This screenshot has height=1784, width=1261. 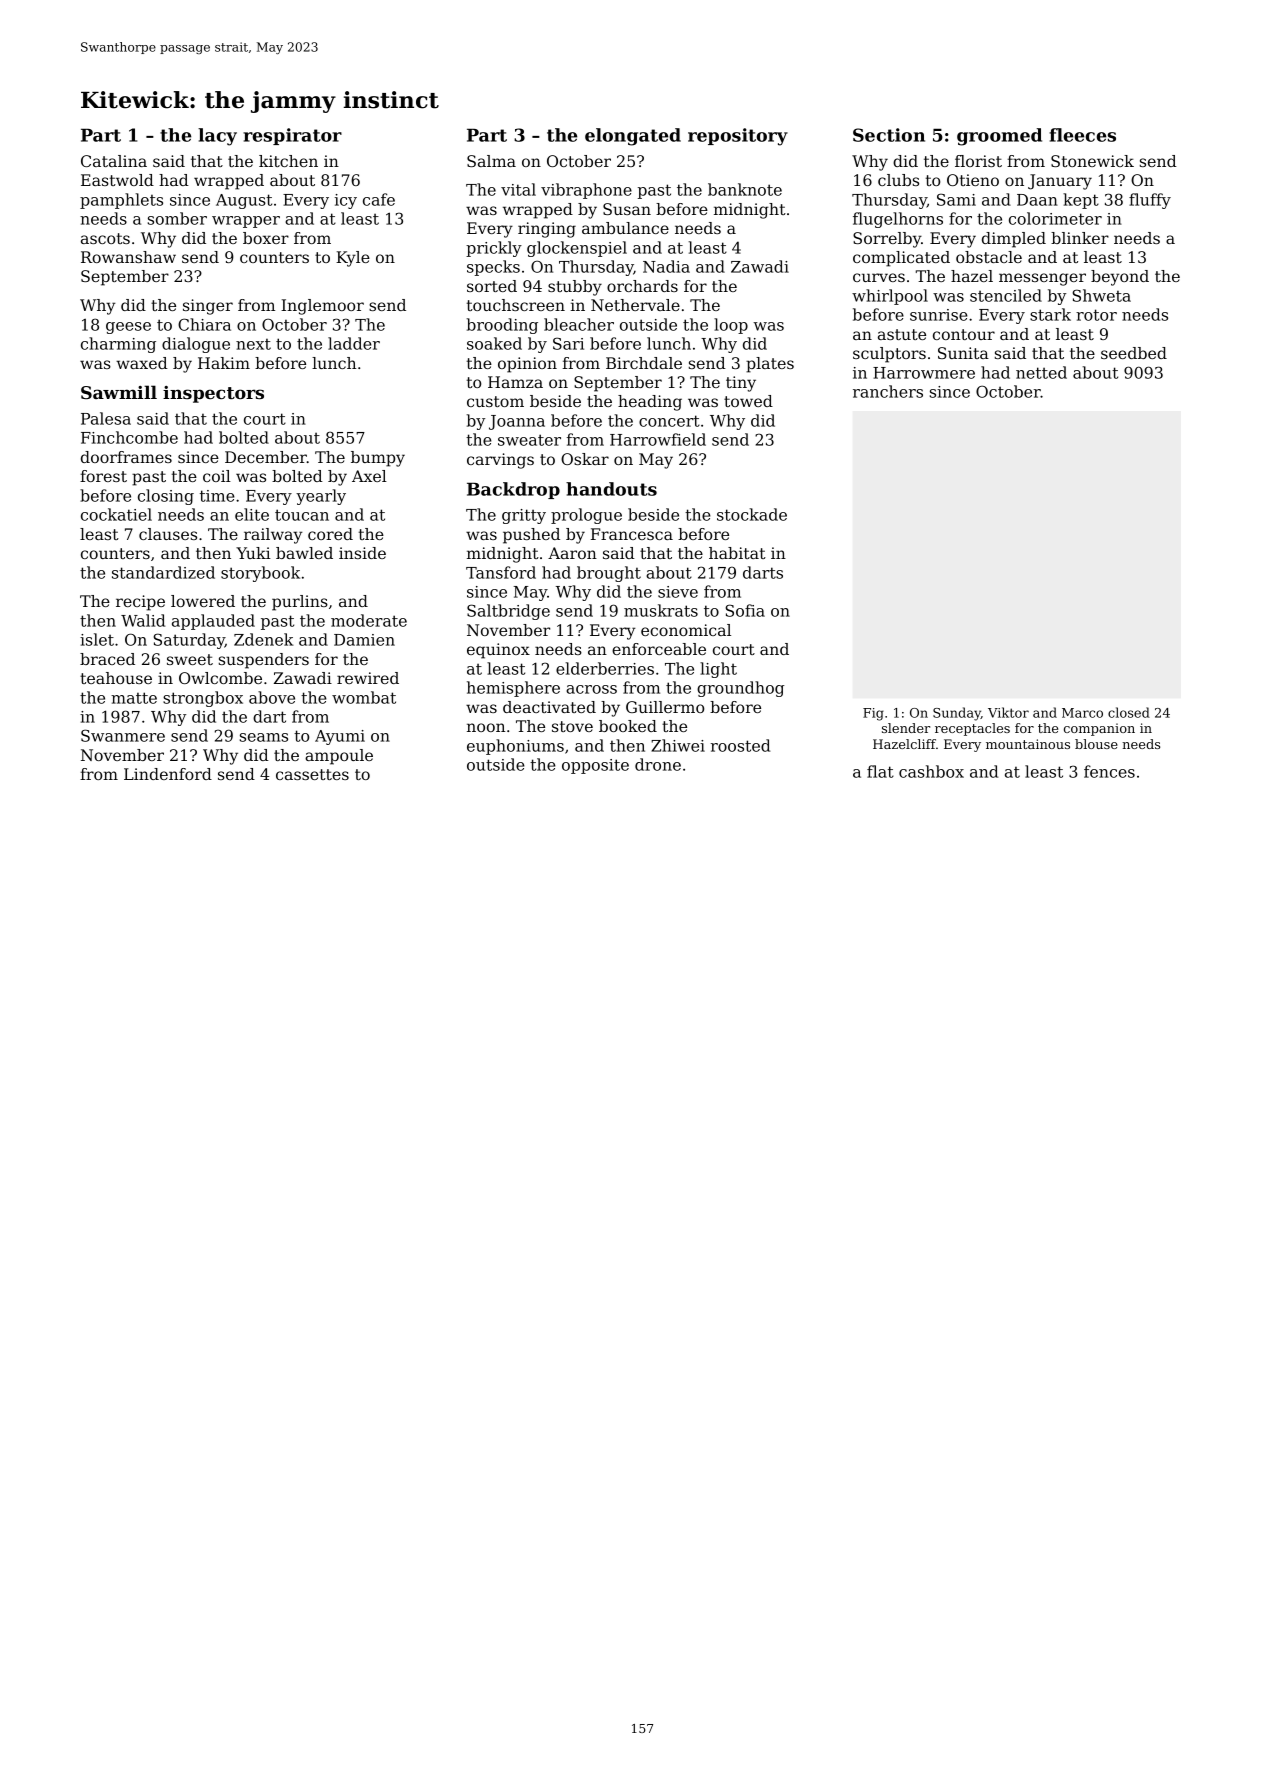 What do you see at coordinates (888, 391) in the screenshot?
I see `ranchers` at bounding box center [888, 391].
